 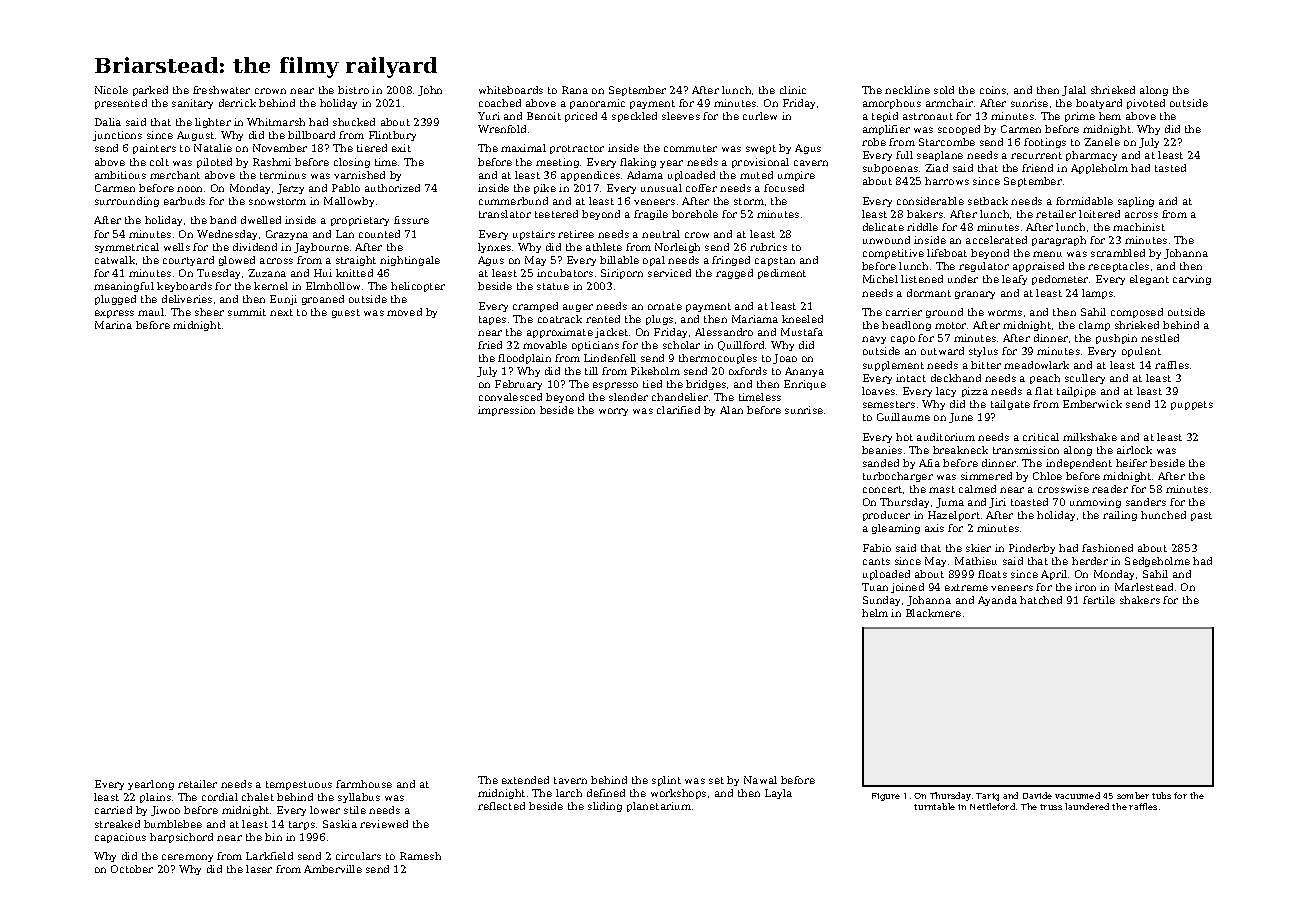 I want to click on Joao, so click(x=785, y=359).
